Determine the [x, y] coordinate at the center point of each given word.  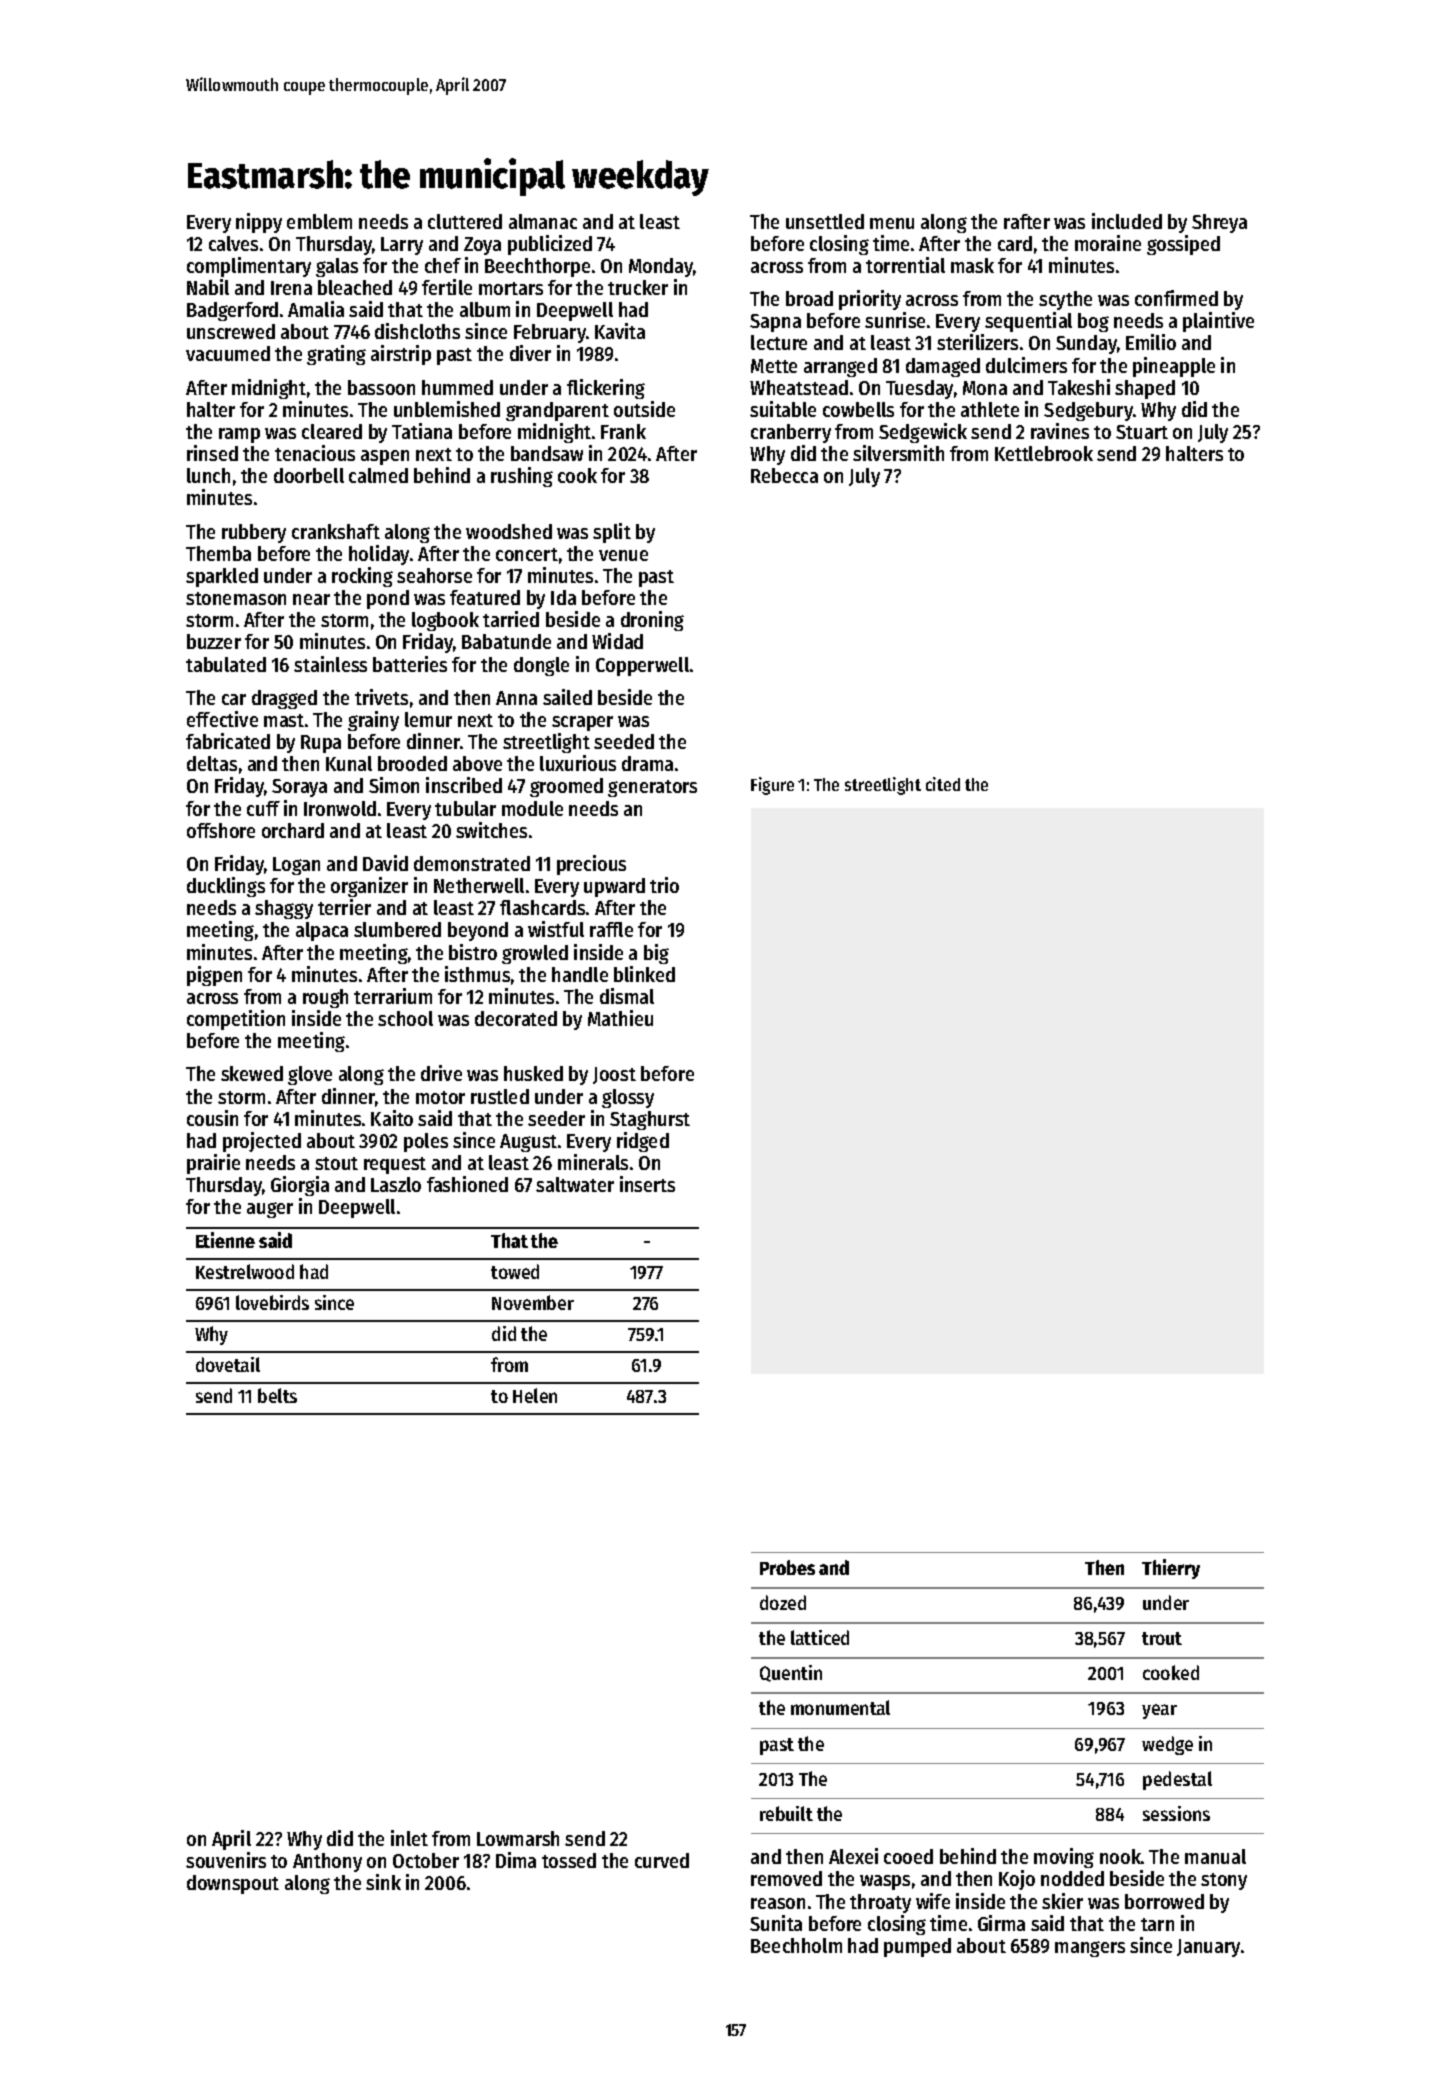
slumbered [397, 929]
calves [233, 243]
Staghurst [650, 1120]
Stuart [1142, 432]
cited [943, 784]
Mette [774, 366]
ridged [643, 1142]
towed [515, 1271]
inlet [409, 1838]
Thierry [1171, 1569]
